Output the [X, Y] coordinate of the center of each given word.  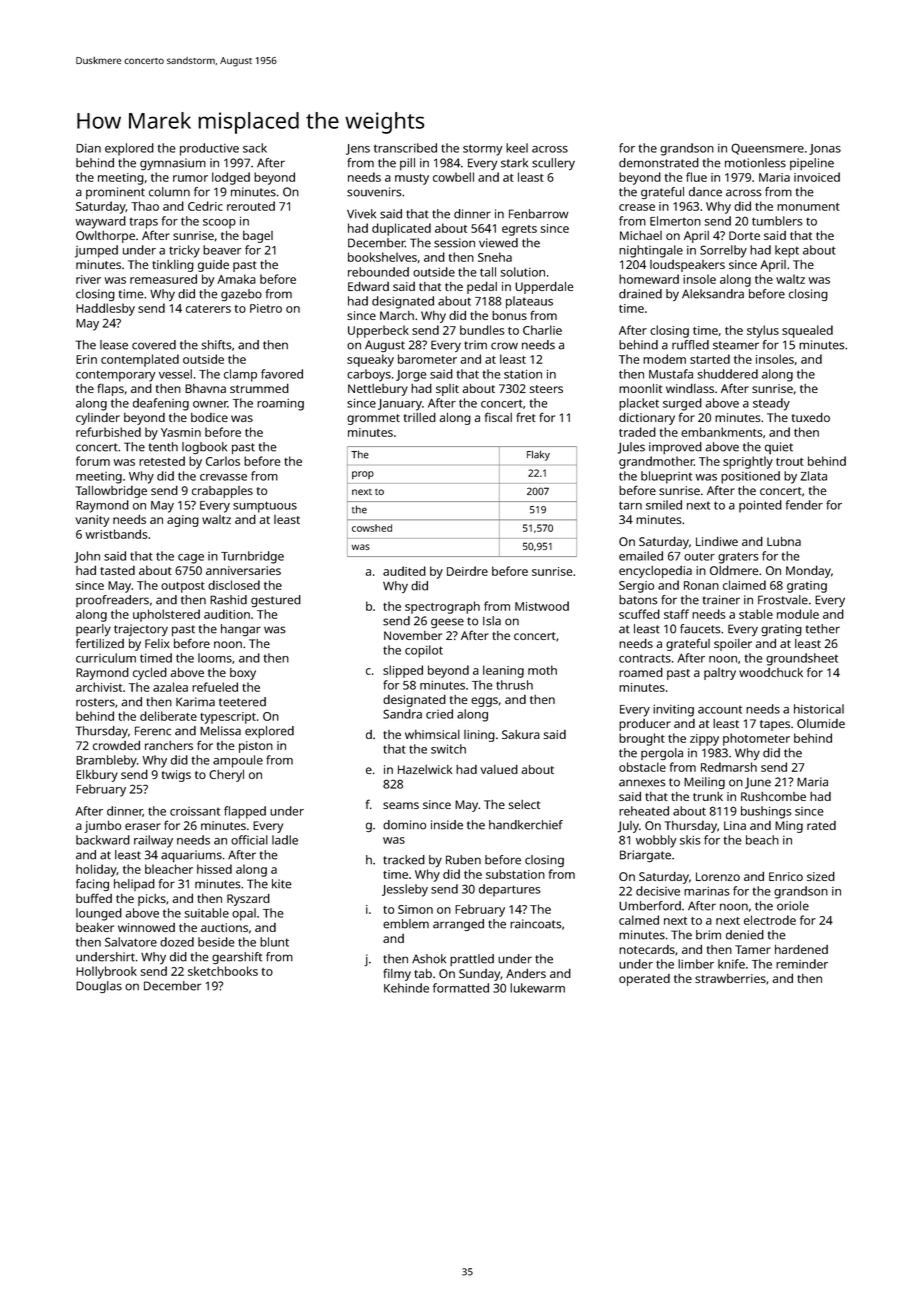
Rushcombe [773, 796]
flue [696, 177]
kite [282, 884]
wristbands [116, 534]
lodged [231, 178]
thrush [514, 685]
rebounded [378, 272]
